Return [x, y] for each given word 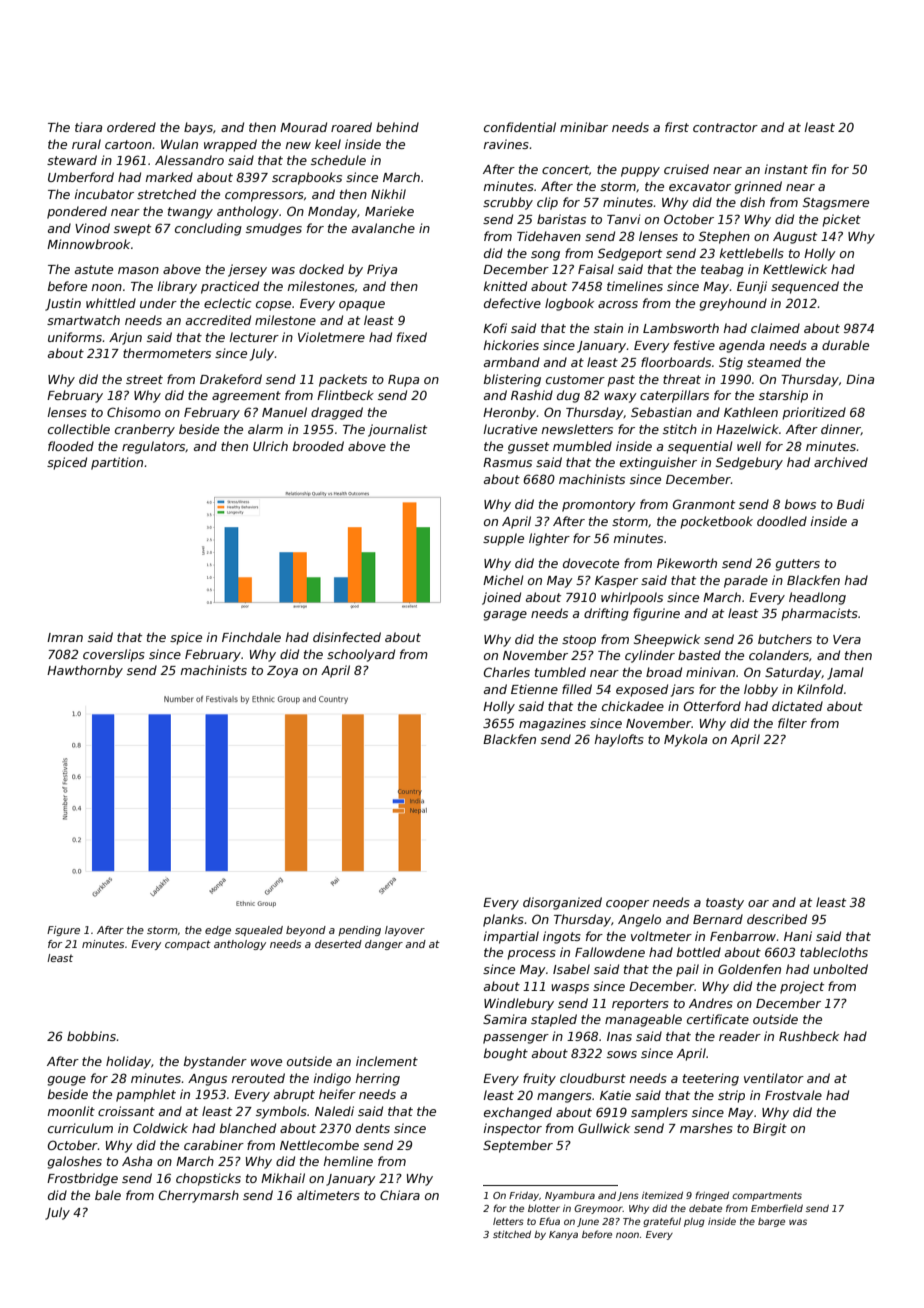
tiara [88, 127]
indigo [332, 1079]
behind [397, 127]
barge [771, 1222]
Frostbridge [82, 1179]
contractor [725, 127]
